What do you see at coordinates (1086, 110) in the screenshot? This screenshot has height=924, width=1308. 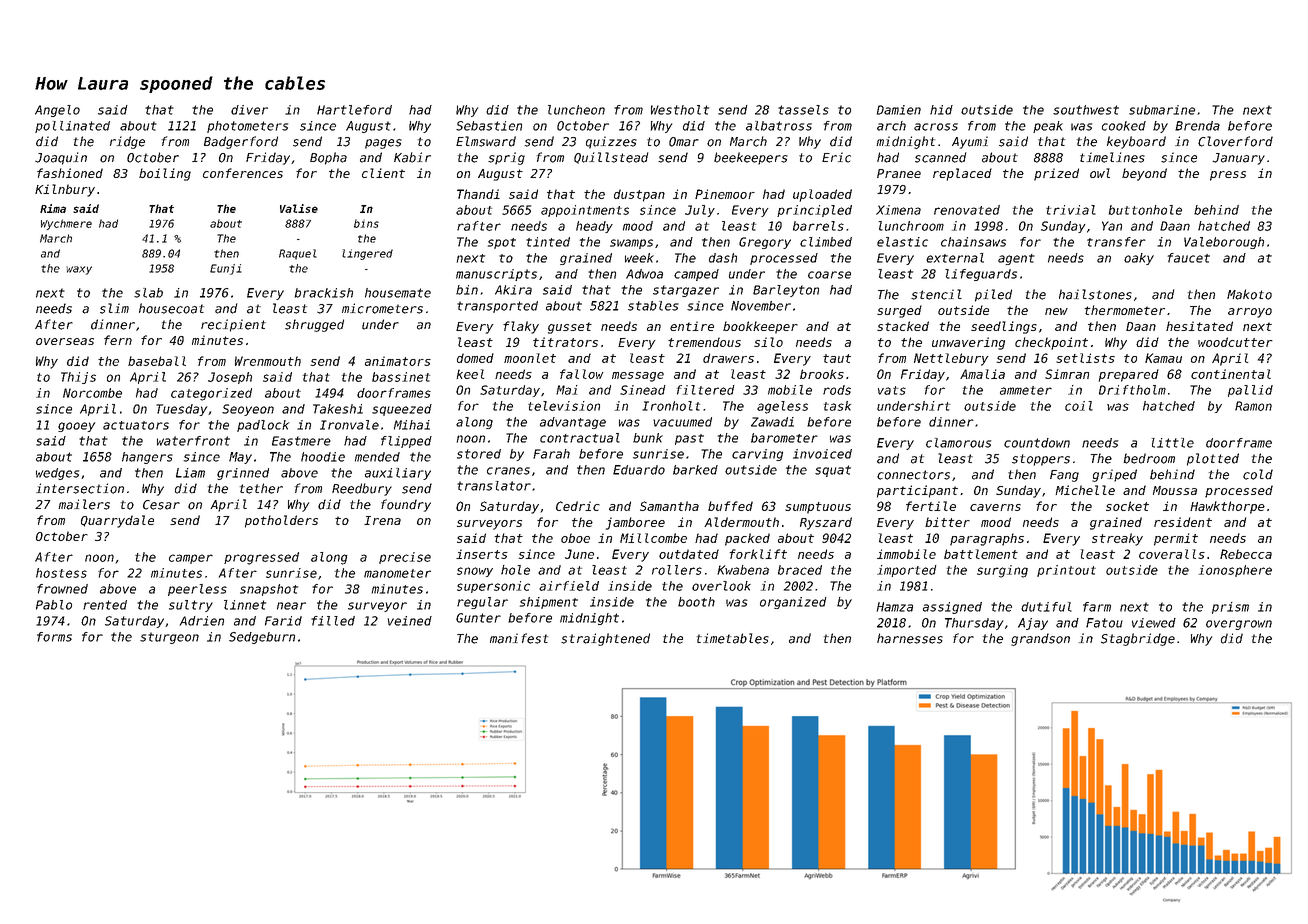 I see `southwest` at bounding box center [1086, 110].
